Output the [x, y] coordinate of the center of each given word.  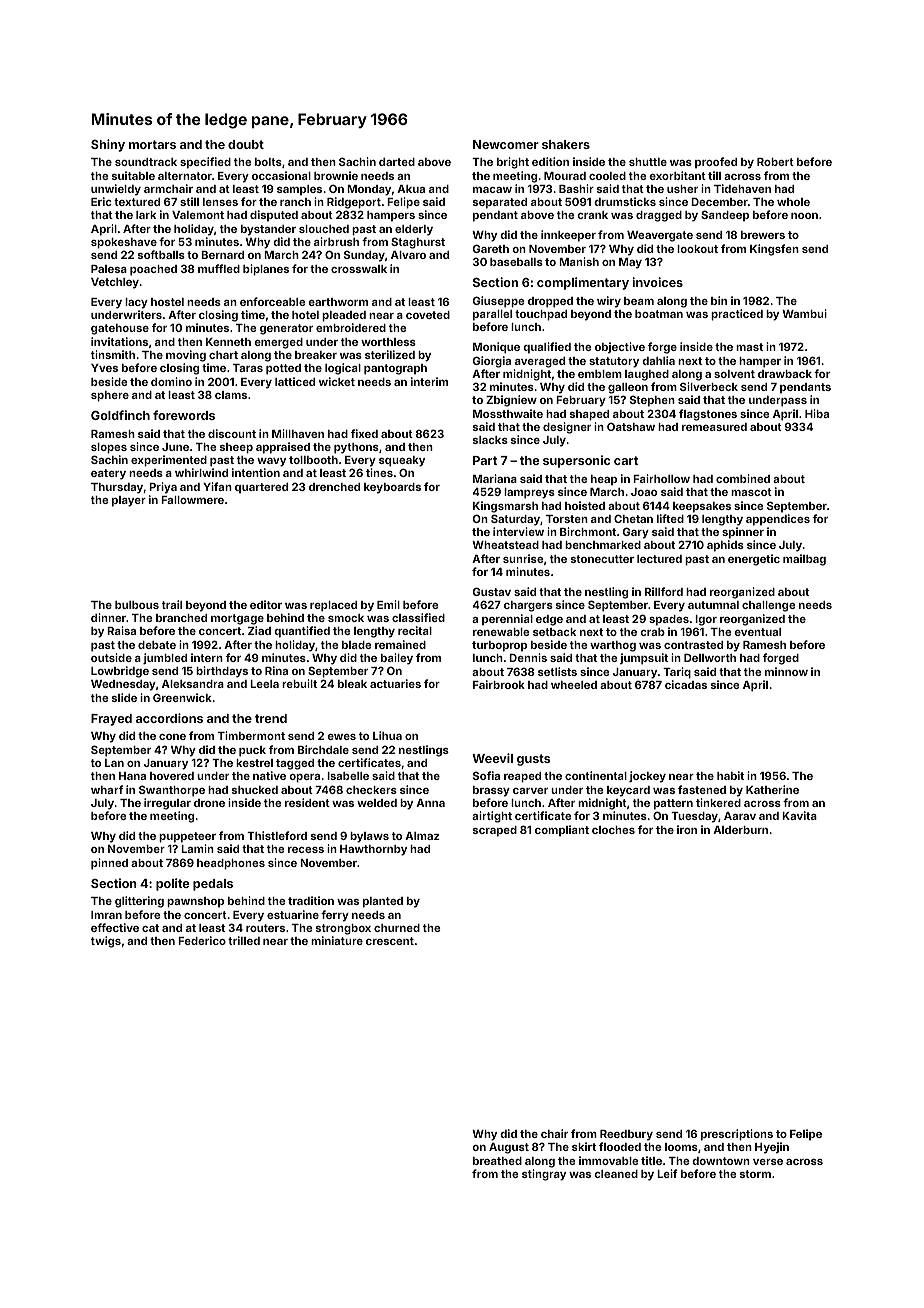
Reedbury [626, 1135]
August [509, 1148]
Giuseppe [499, 302]
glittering [139, 902]
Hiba [817, 413]
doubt [246, 144]
